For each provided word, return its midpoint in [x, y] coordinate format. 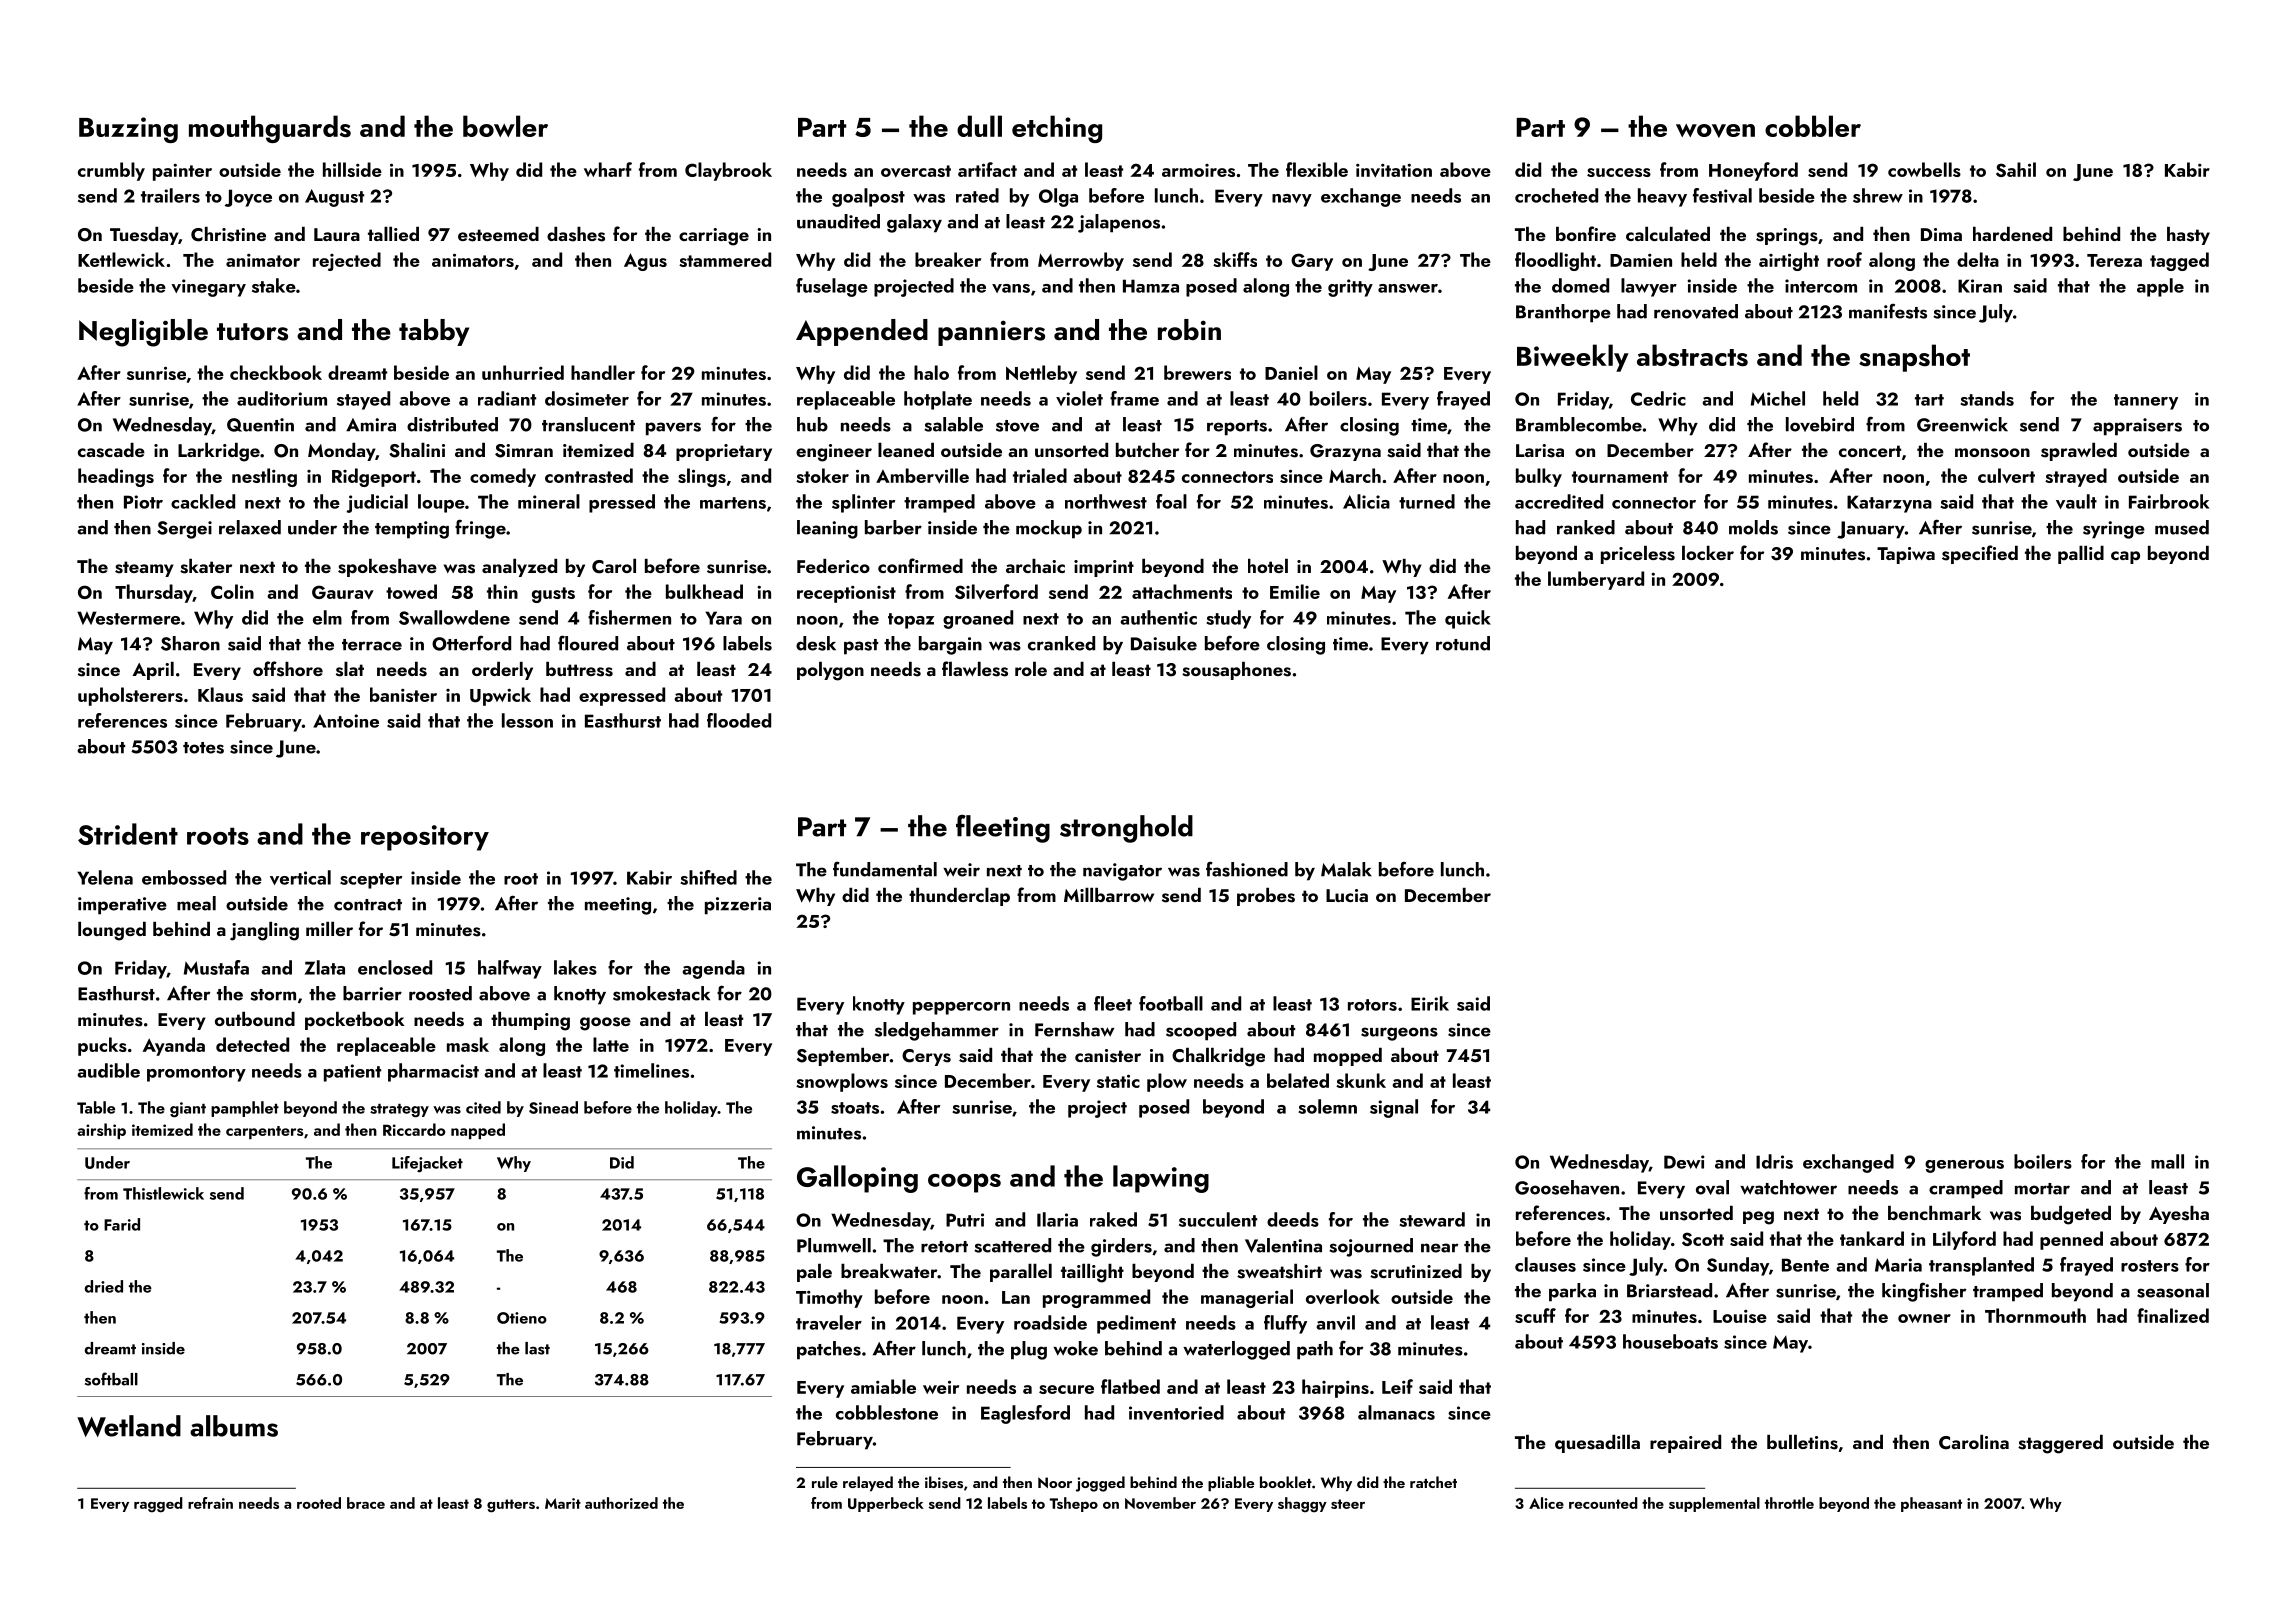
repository [425, 838]
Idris [1774, 1161]
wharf [608, 169]
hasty [2188, 236]
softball [111, 1379]
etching [1057, 129]
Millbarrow [1109, 895]
